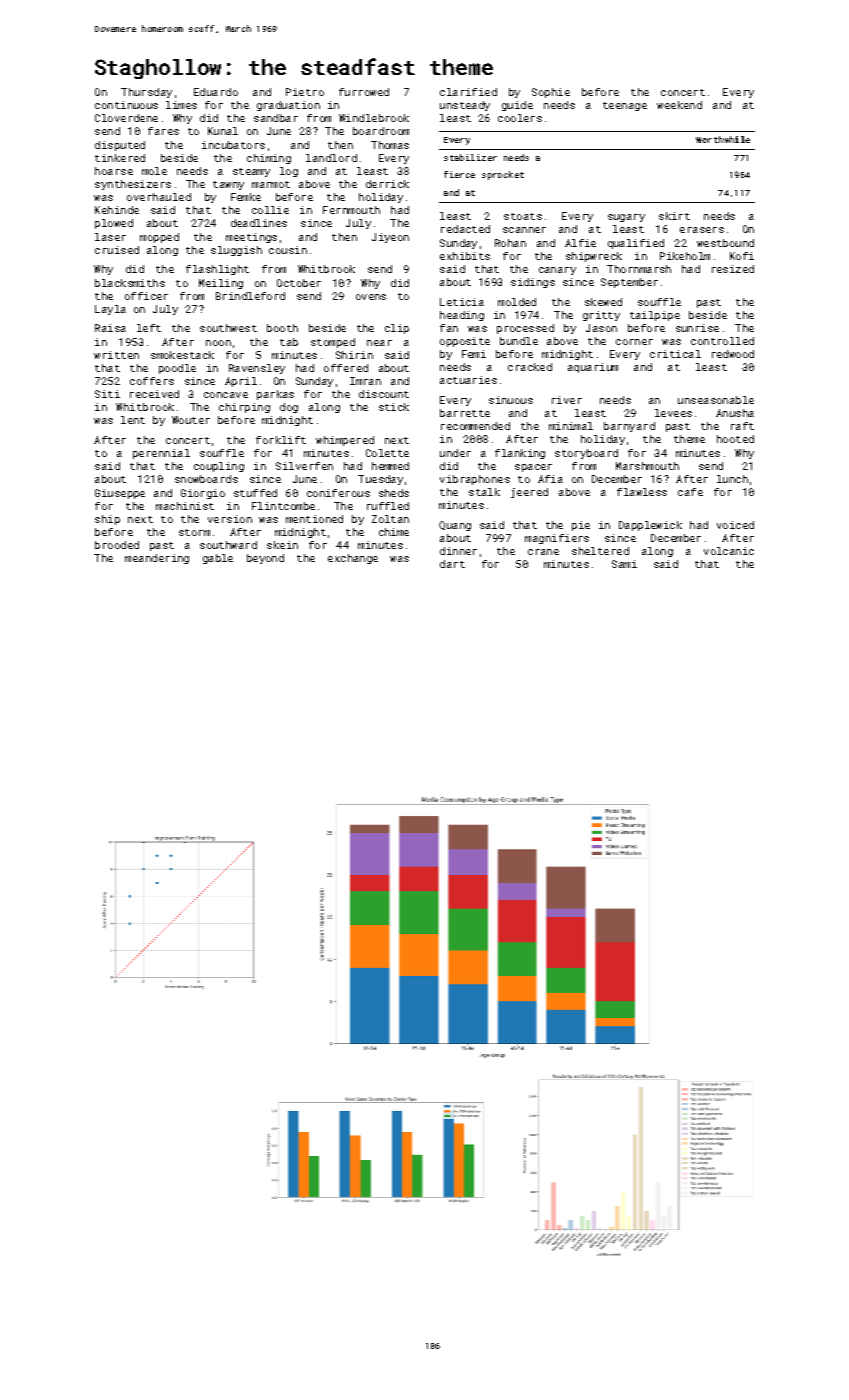 This page has height=1400, width=849. Describe the element at coordinates (397, 329) in the page. I see `clip` at that location.
